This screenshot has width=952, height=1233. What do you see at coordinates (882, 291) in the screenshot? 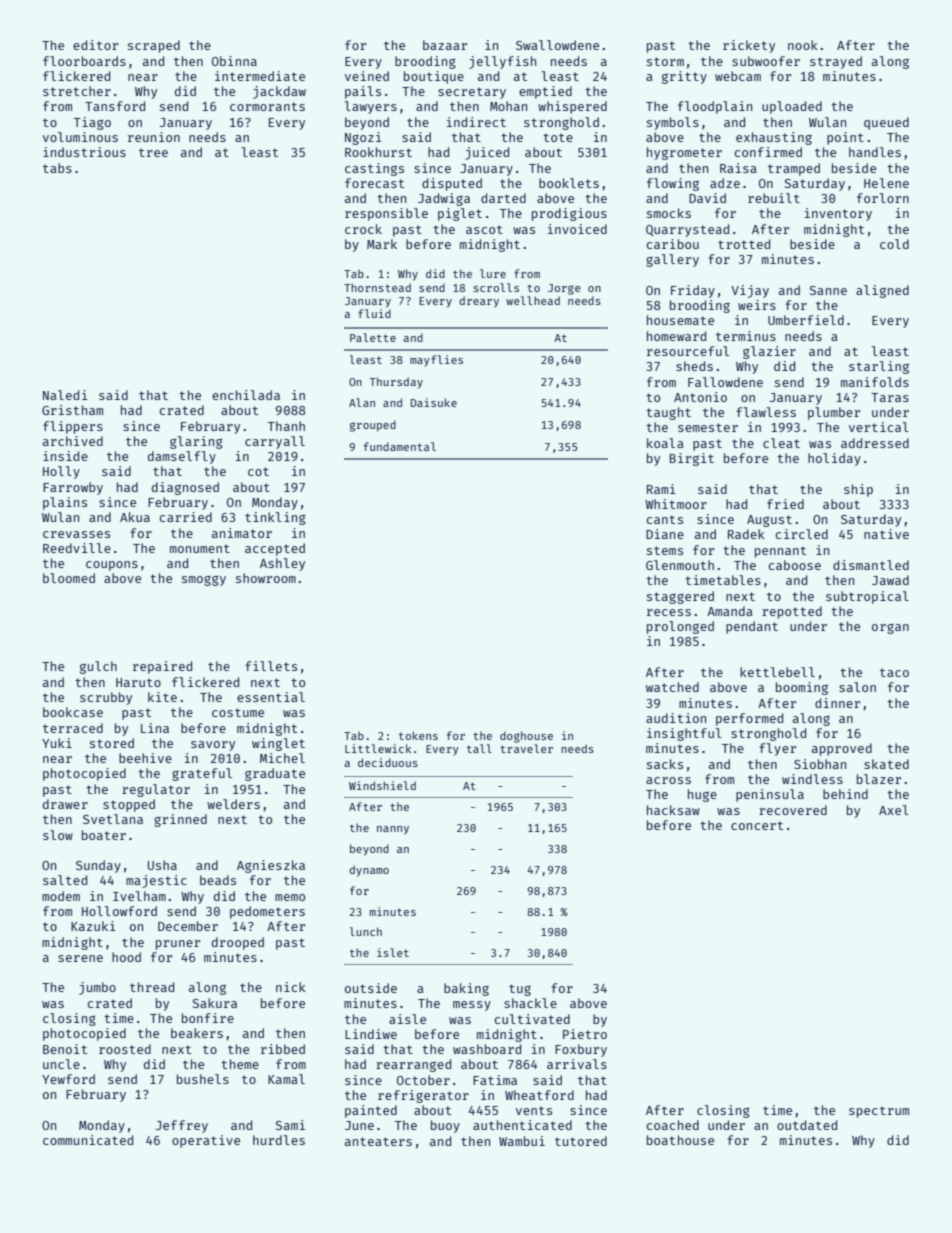
I see `aligned` at bounding box center [882, 291].
